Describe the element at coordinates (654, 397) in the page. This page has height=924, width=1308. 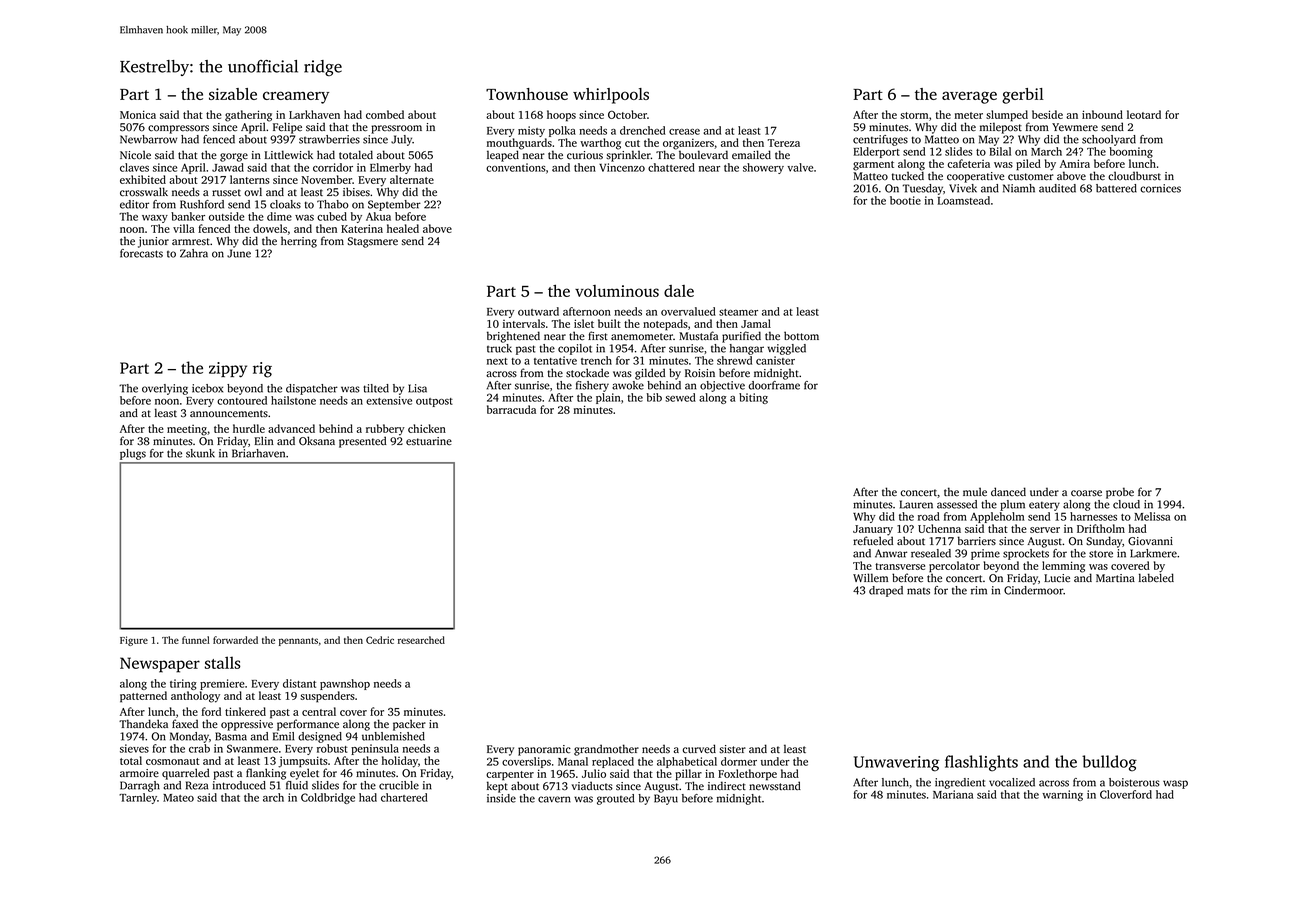
I see `bib` at that location.
